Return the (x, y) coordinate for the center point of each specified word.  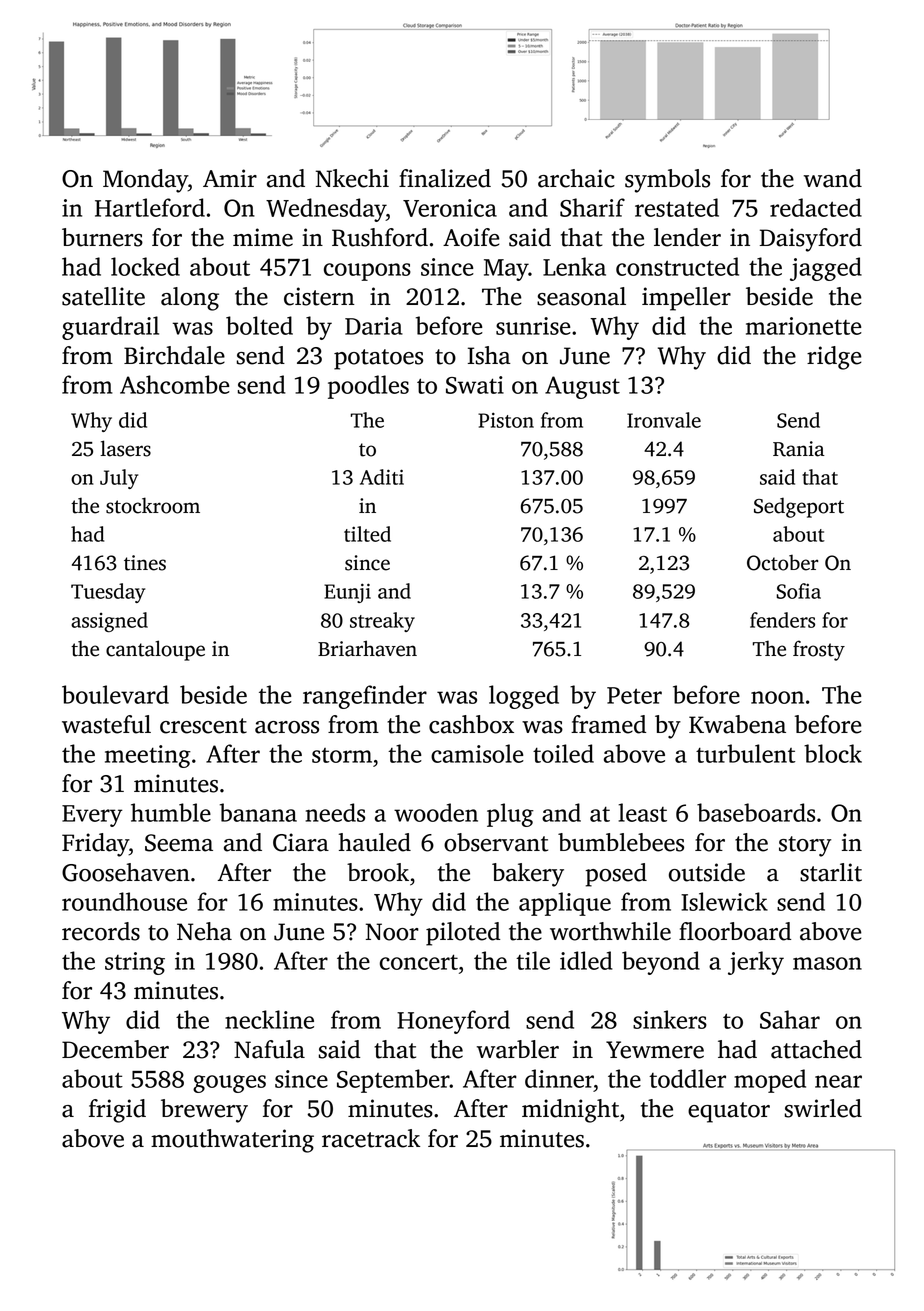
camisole (477, 753)
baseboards (756, 812)
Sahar (790, 1019)
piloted (463, 934)
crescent (203, 726)
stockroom (153, 505)
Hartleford (150, 207)
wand (833, 178)
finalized (445, 178)
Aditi (382, 477)
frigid (117, 1111)
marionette (804, 326)
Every (92, 816)
